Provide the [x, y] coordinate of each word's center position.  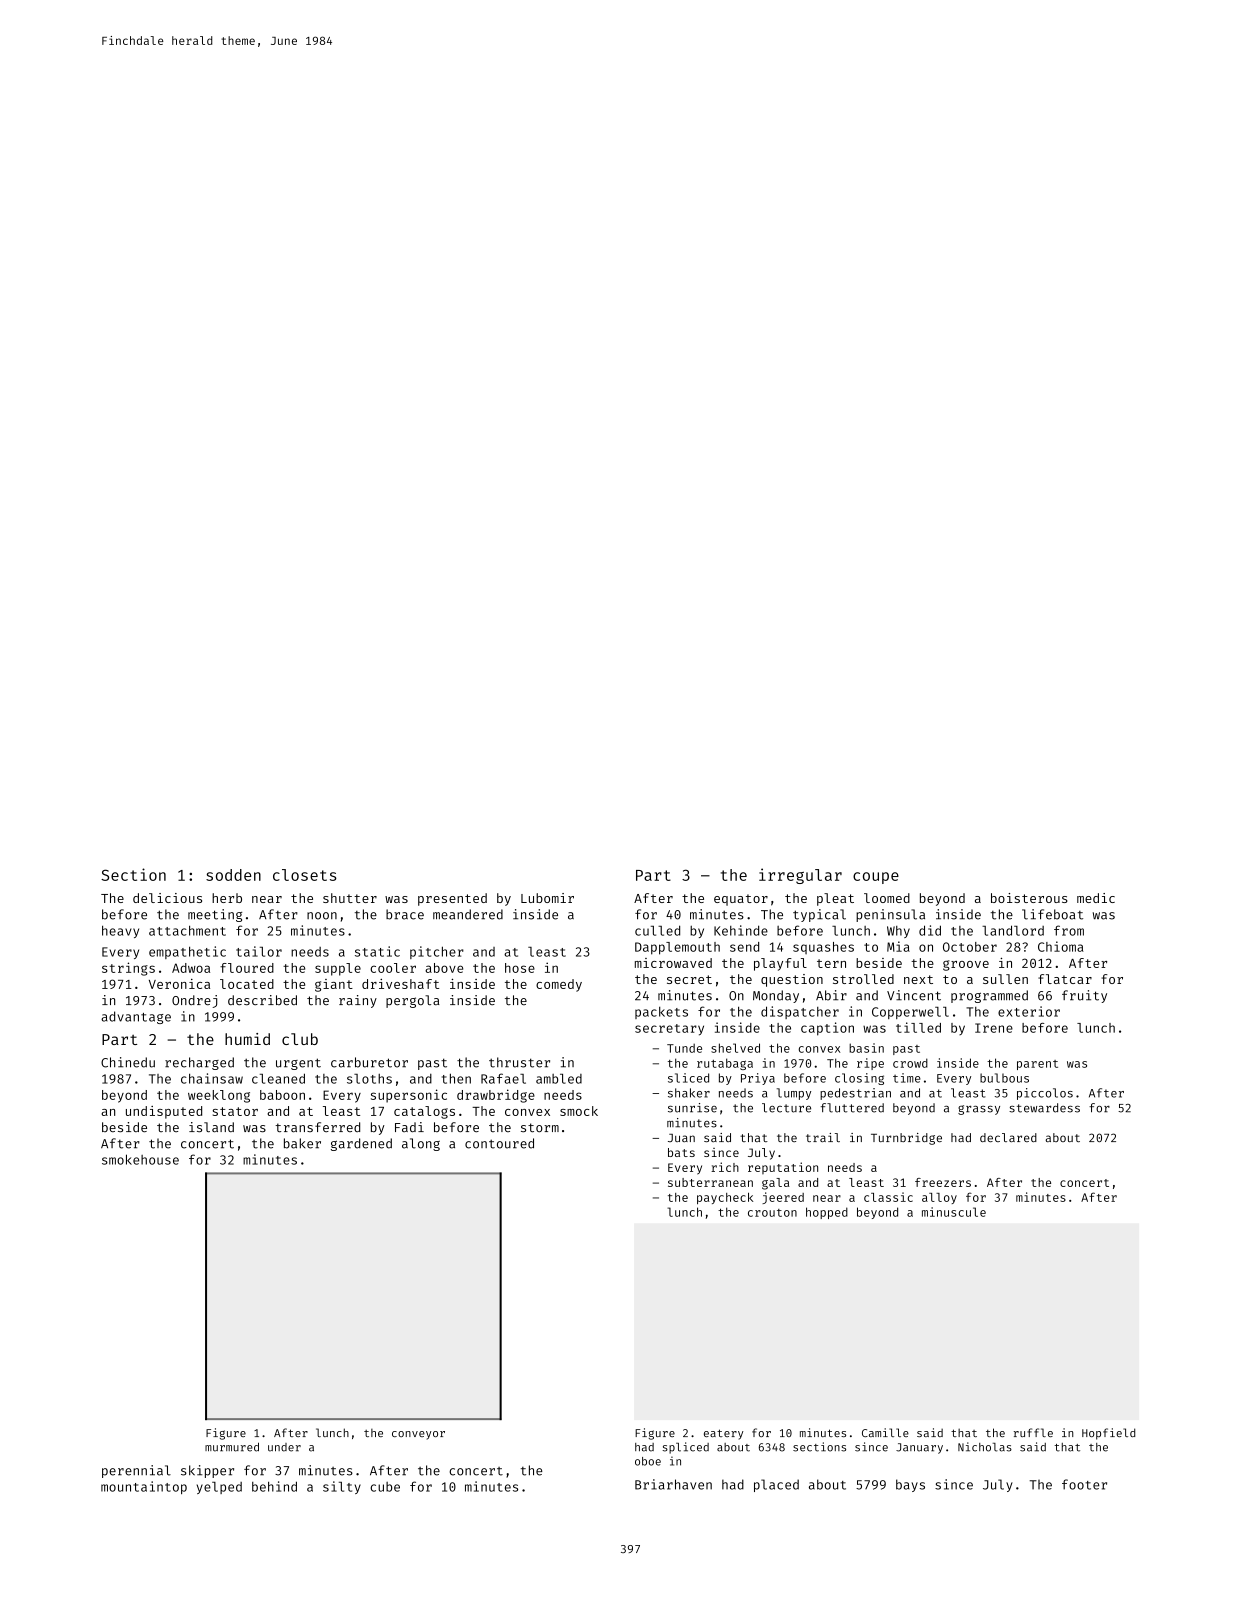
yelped [219, 1488]
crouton [772, 1213]
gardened [361, 1144]
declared [1008, 1137]
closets [305, 875]
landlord [1013, 930]
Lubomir [547, 898]
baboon [282, 1095]
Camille [885, 1432]
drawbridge [496, 1096]
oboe [648, 1461]
